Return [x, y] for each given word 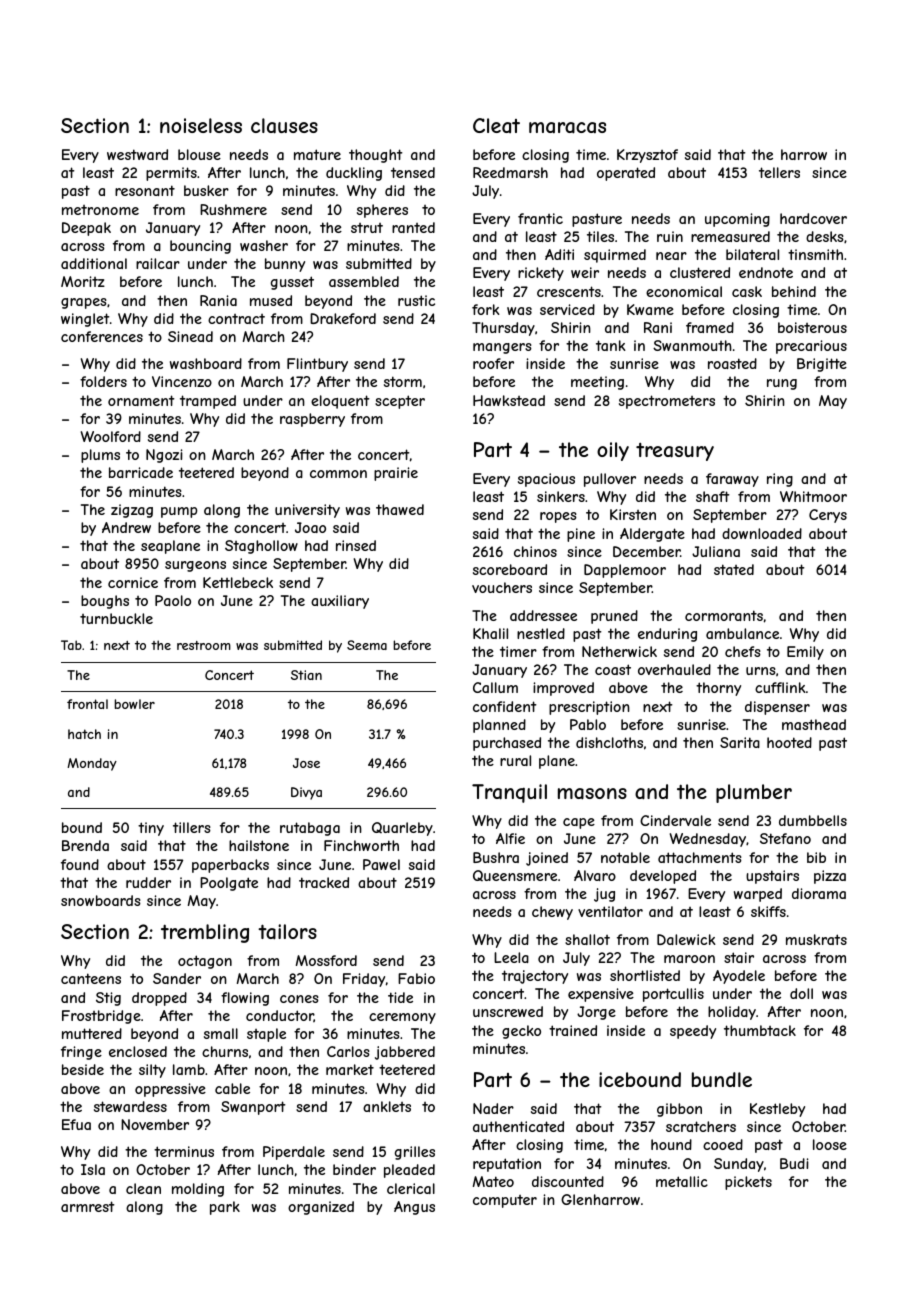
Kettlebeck [238, 582]
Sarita [740, 742]
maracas [567, 128]
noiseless [201, 125]
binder [354, 1169]
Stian [306, 675]
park [225, 1208]
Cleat [496, 125]
